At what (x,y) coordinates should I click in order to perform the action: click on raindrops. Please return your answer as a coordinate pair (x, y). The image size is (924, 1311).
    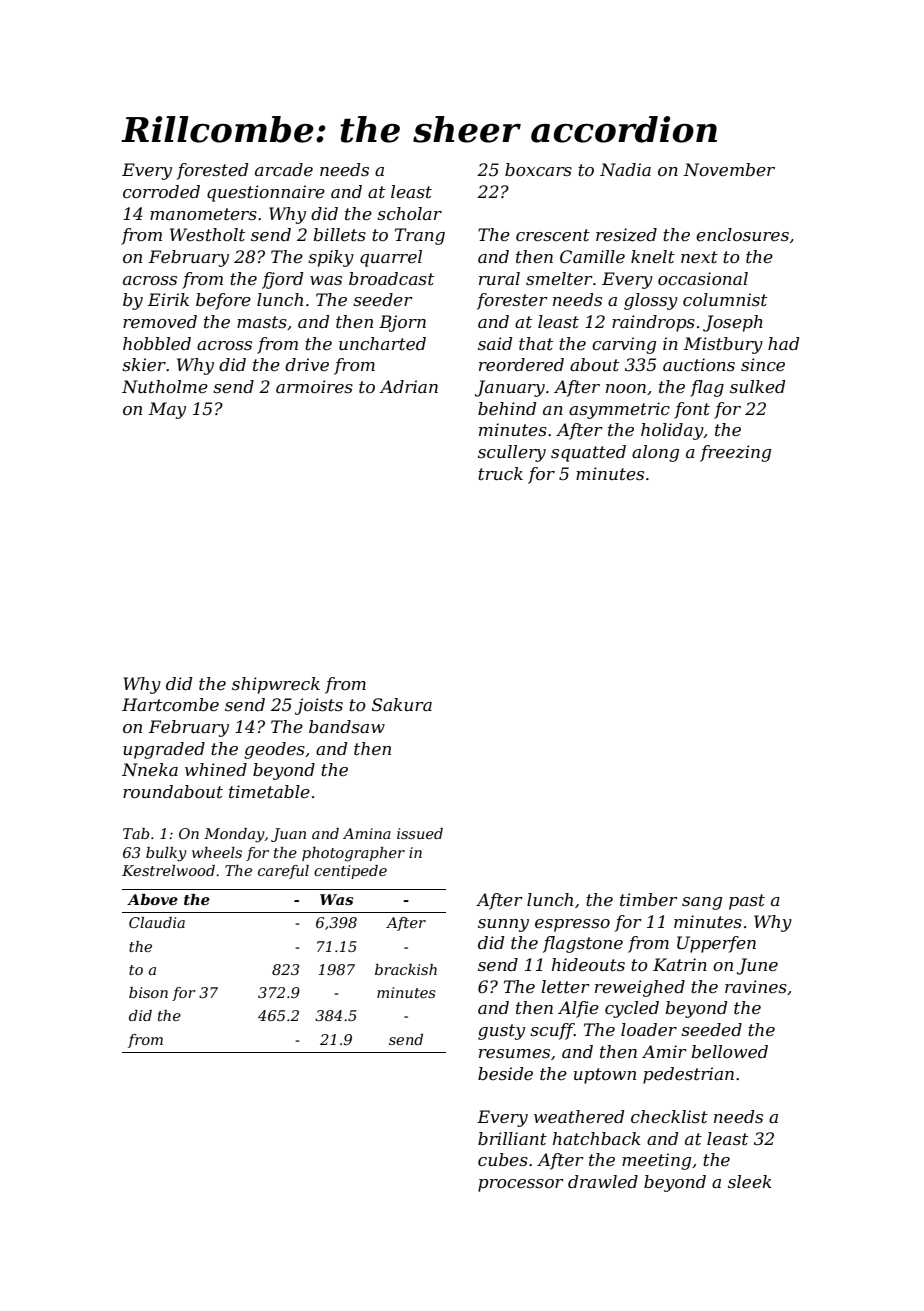
    Looking at the image, I should click on (653, 323).
